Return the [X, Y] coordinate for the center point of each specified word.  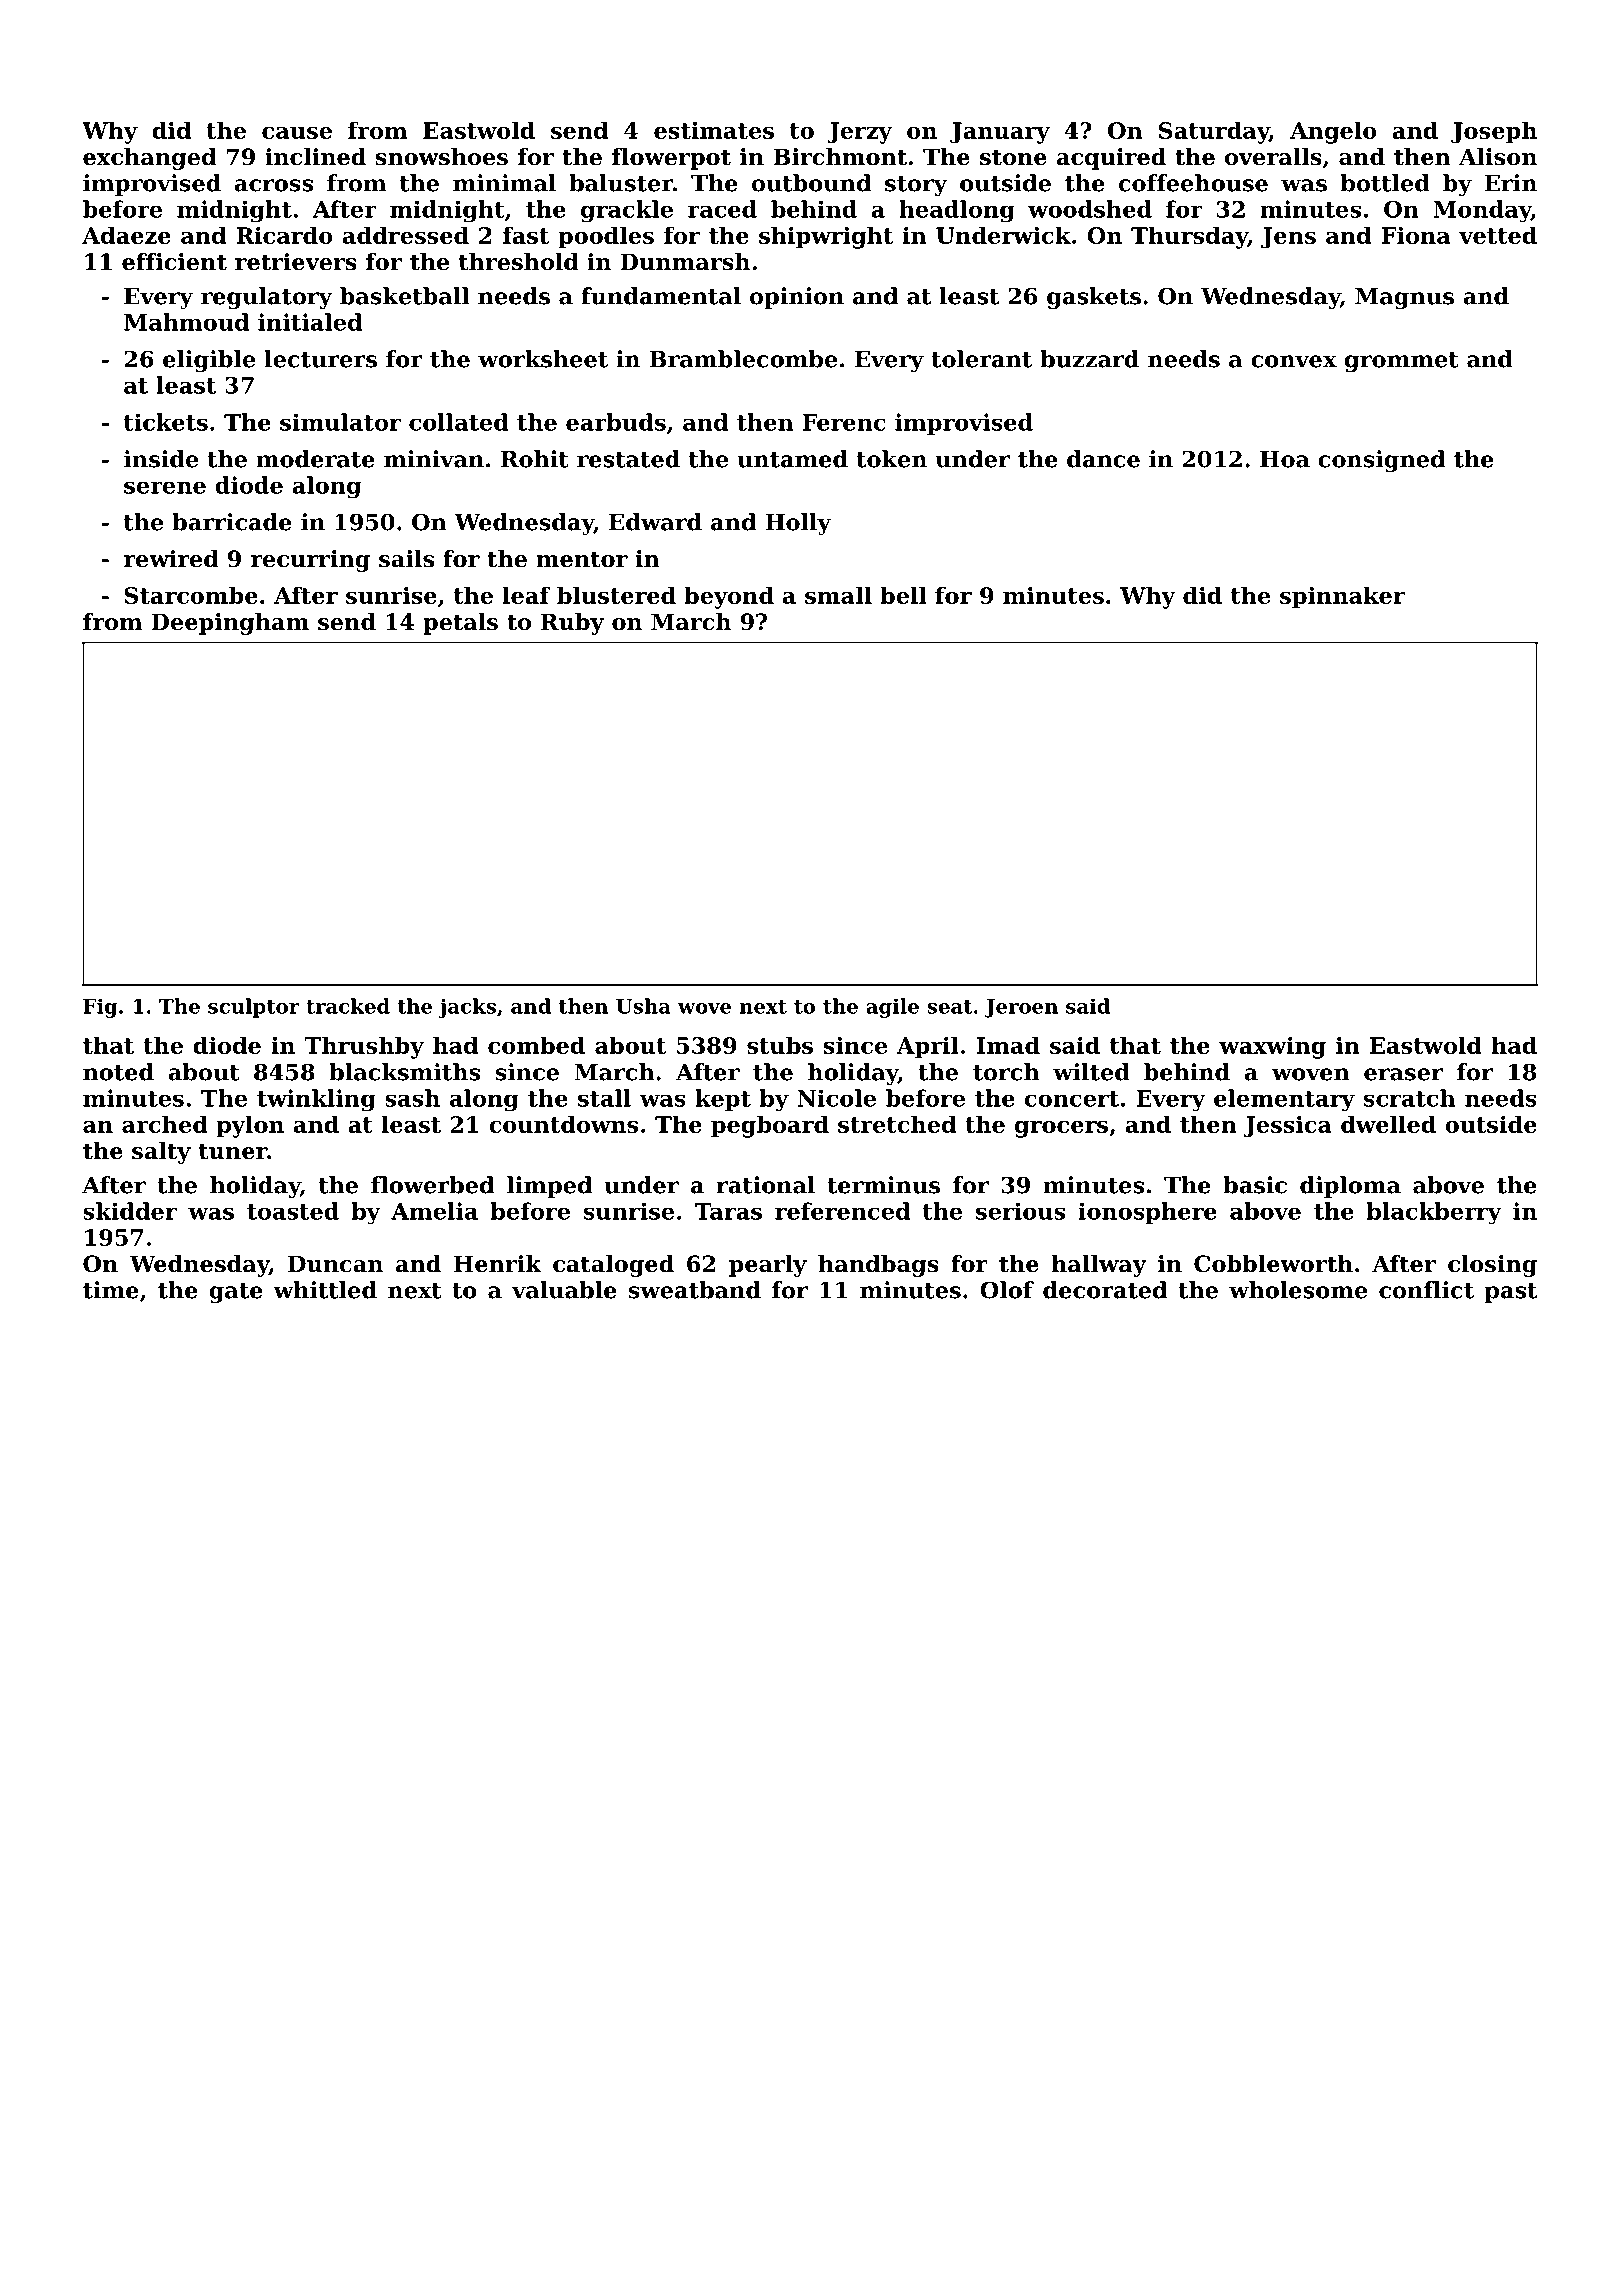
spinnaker [1342, 597]
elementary [1284, 1100]
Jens [1288, 238]
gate [236, 1293]
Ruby [572, 624]
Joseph [1494, 132]
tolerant [981, 359]
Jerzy [859, 133]
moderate [315, 459]
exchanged [149, 159]
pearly [768, 1266]
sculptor [254, 1008]
